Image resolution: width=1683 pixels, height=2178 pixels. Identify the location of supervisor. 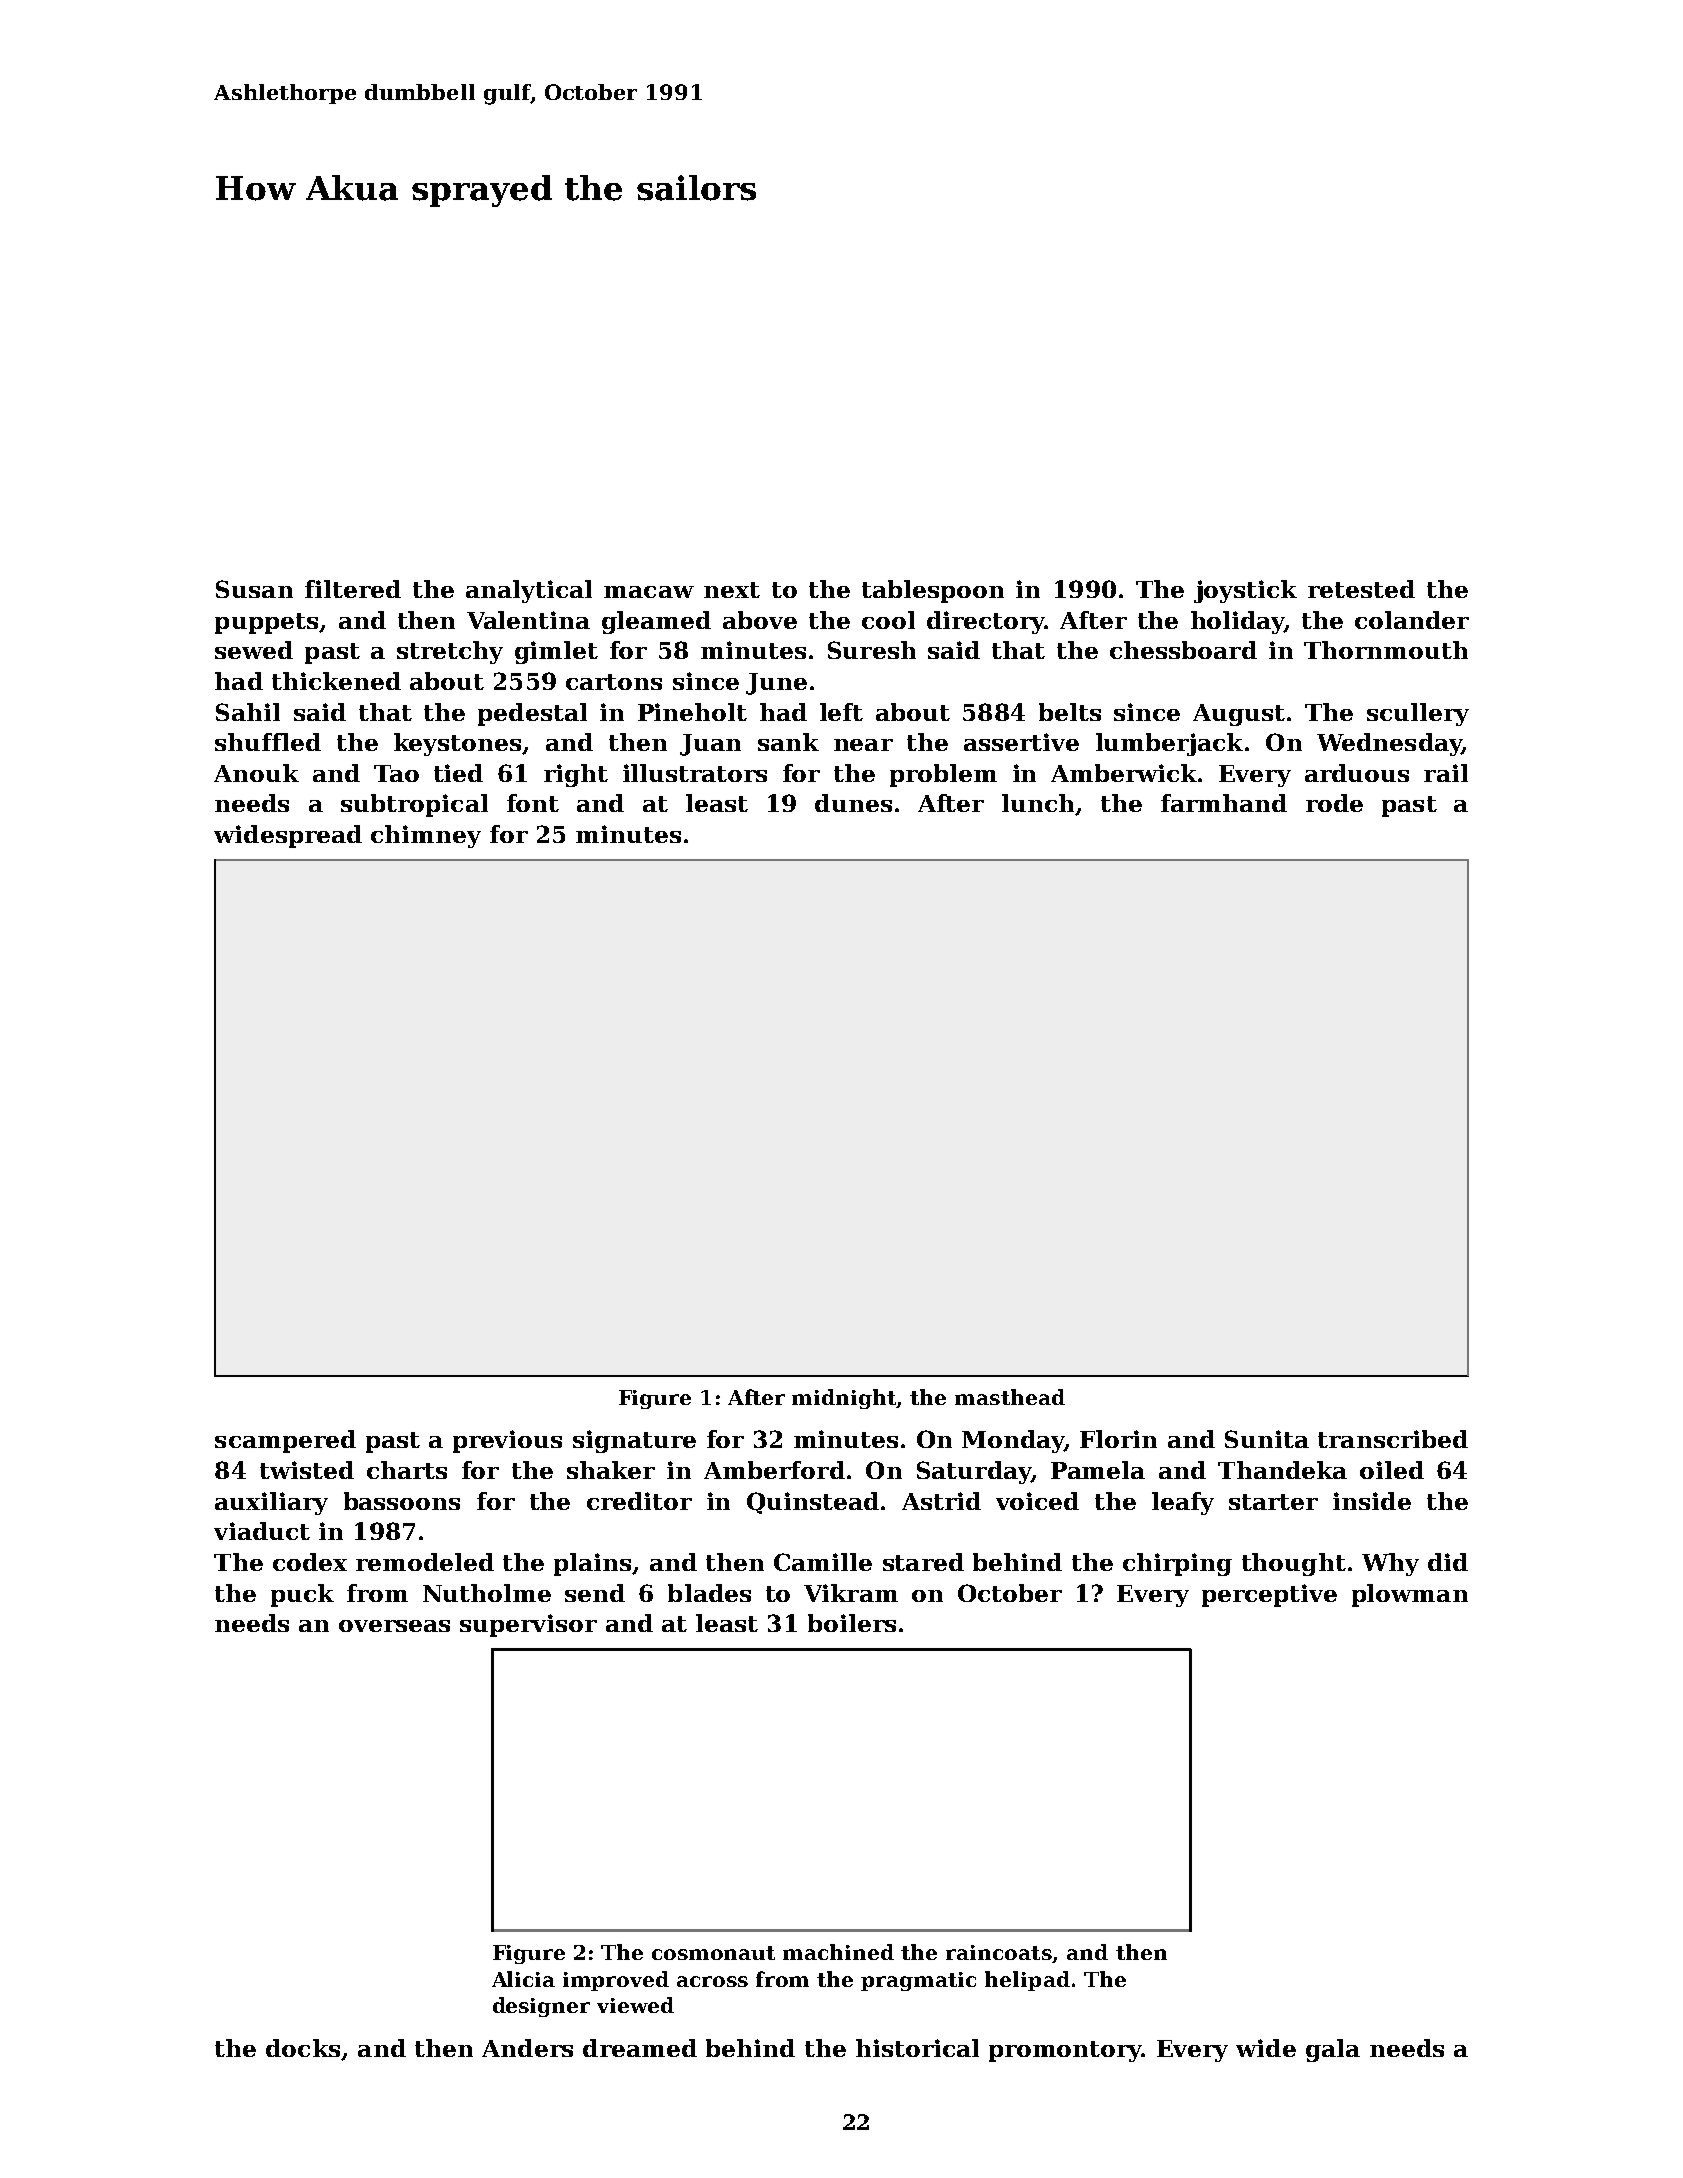
(528, 1625).
